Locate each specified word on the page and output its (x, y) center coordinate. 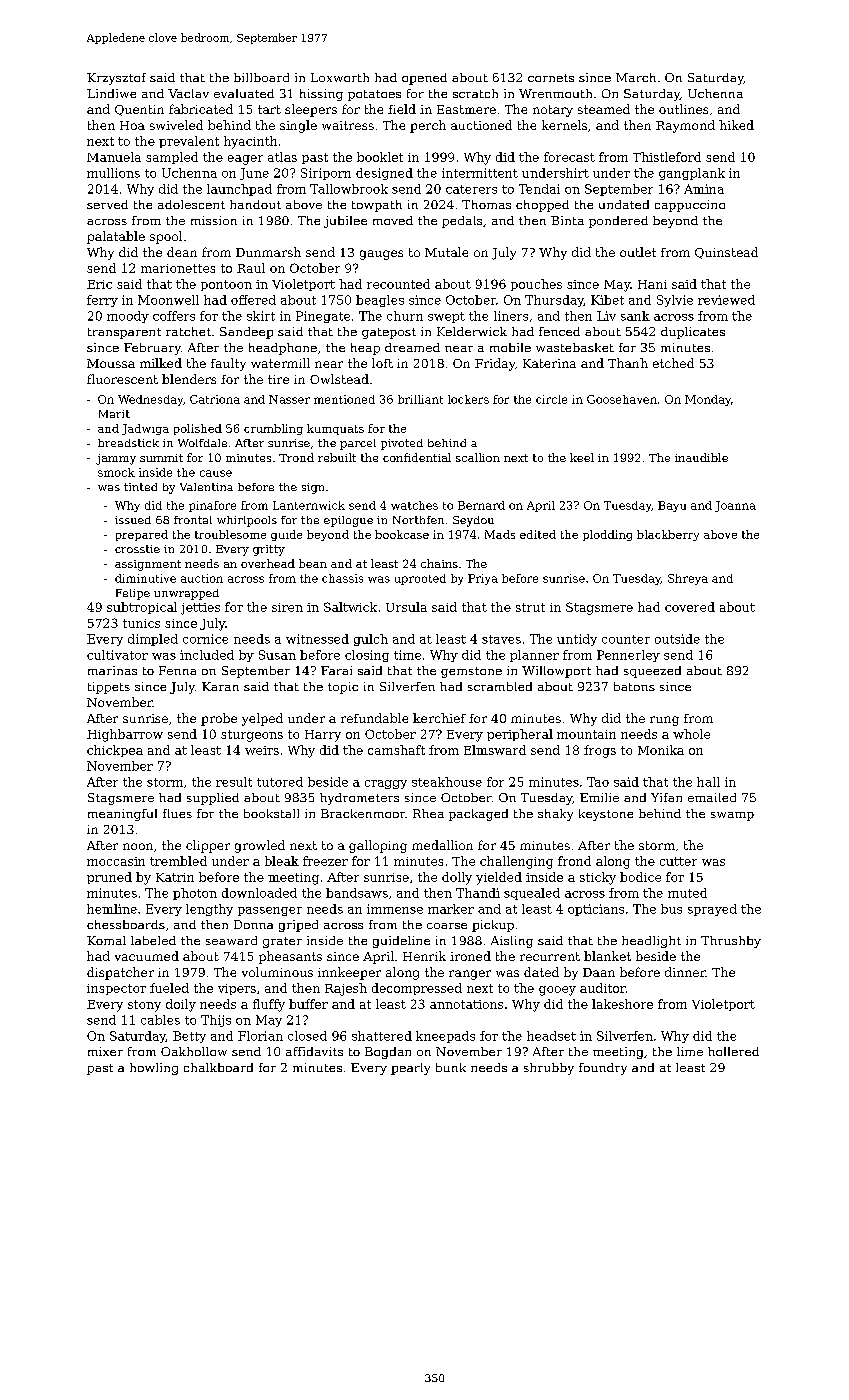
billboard (261, 77)
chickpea (115, 751)
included (207, 655)
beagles (380, 301)
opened (424, 79)
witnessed (317, 639)
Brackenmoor (363, 813)
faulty (228, 364)
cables (160, 1020)
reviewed (726, 300)
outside (677, 639)
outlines (683, 109)
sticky (598, 878)
